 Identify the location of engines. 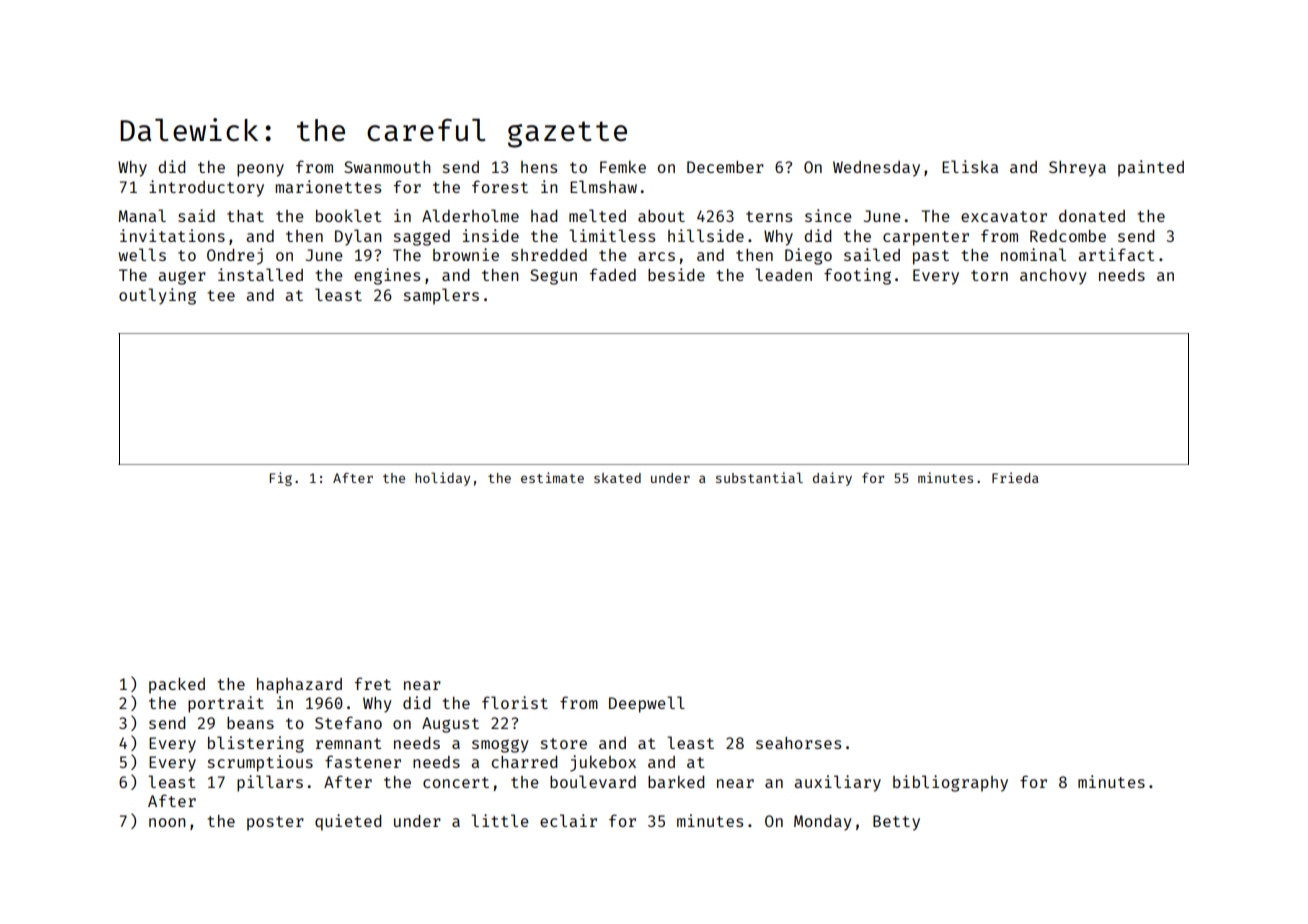
(387, 276).
